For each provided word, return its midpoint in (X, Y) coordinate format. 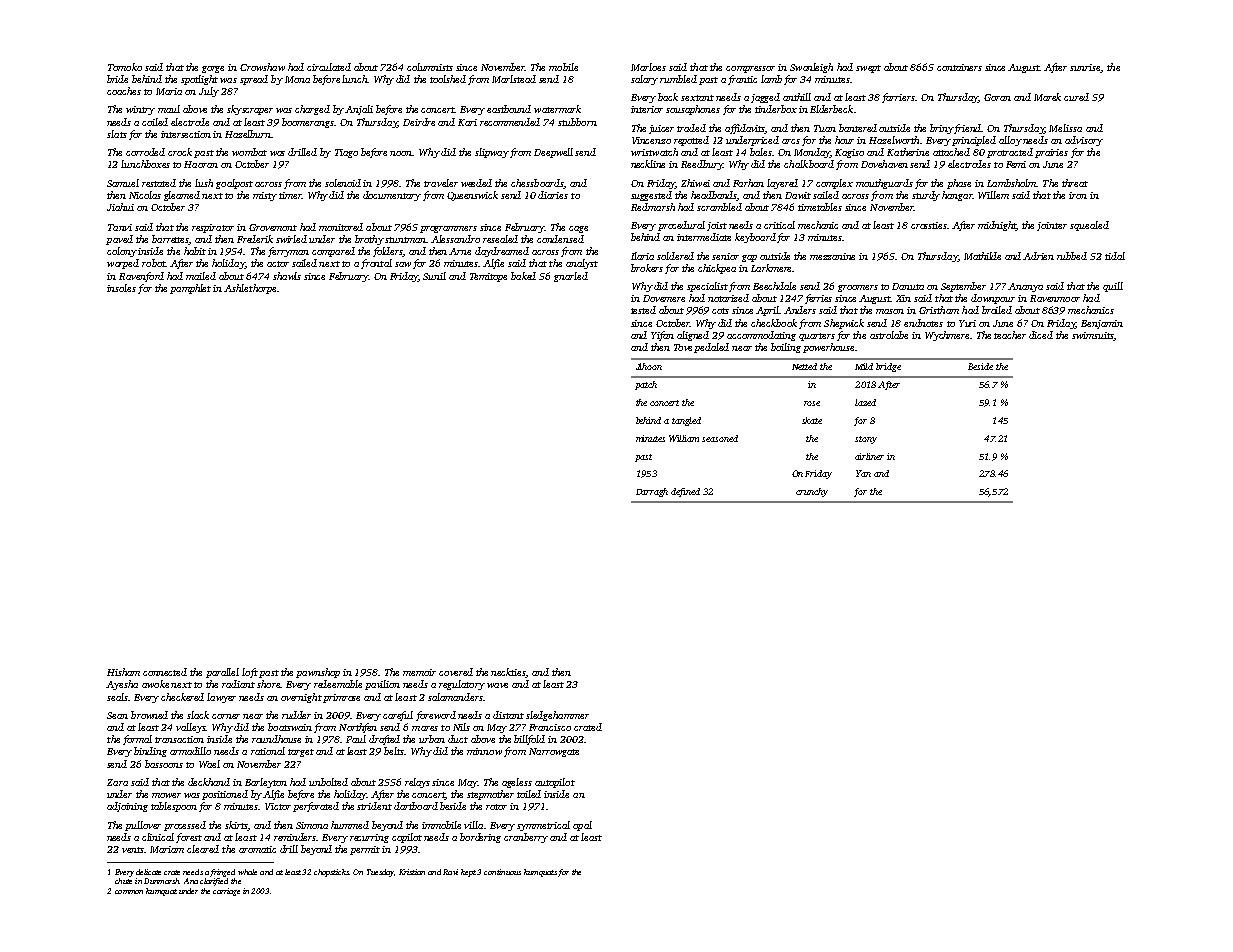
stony (866, 440)
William (684, 438)
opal (582, 826)
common (129, 892)
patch (646, 385)
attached (951, 152)
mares (425, 728)
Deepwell (553, 153)
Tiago (346, 153)
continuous (502, 872)
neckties (508, 673)
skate (812, 420)
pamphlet (190, 289)
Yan (863, 473)
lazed (865, 402)
